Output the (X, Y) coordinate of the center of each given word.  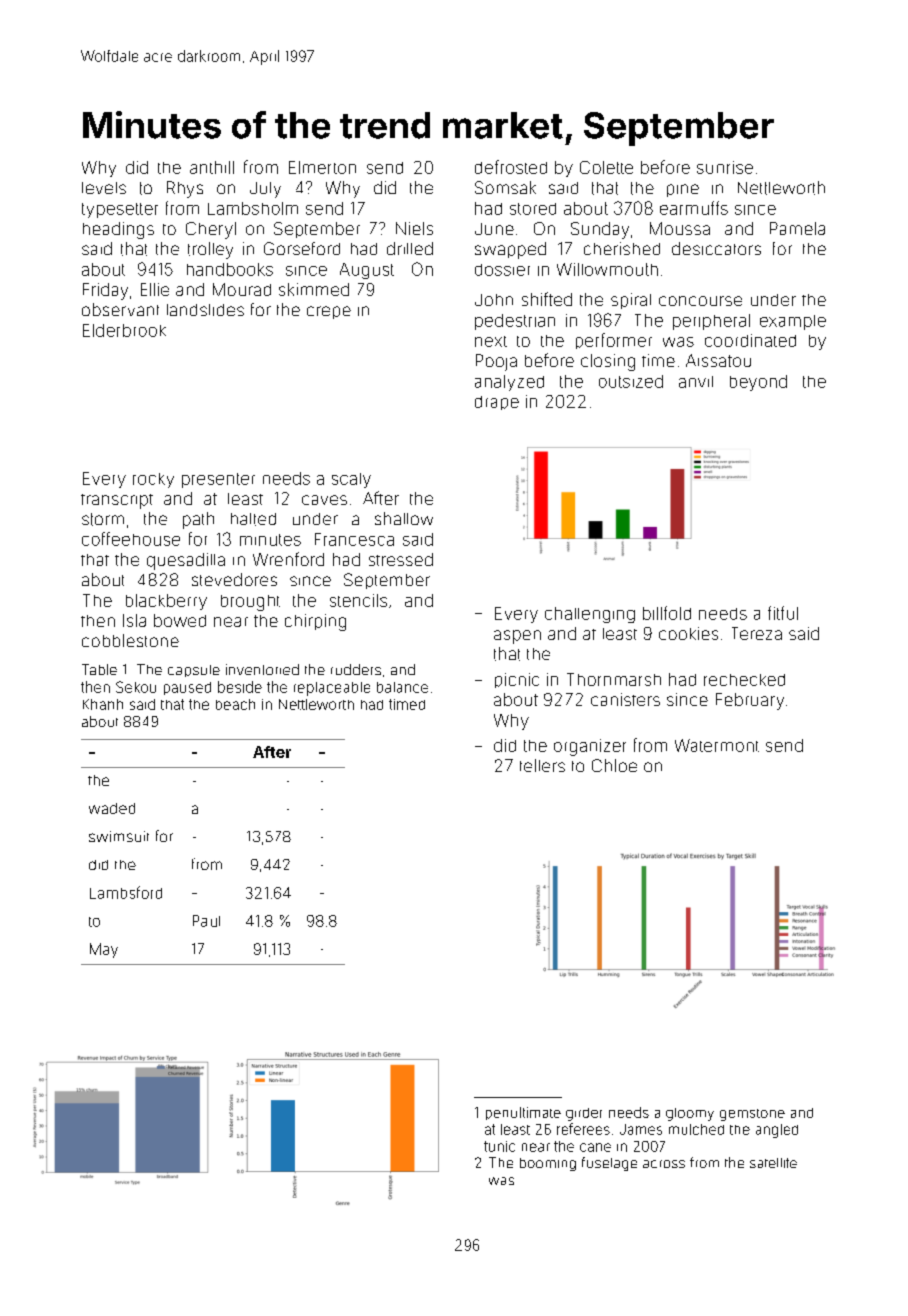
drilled (410, 248)
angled (777, 1131)
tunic (499, 1146)
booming (548, 1164)
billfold (667, 613)
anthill (212, 167)
